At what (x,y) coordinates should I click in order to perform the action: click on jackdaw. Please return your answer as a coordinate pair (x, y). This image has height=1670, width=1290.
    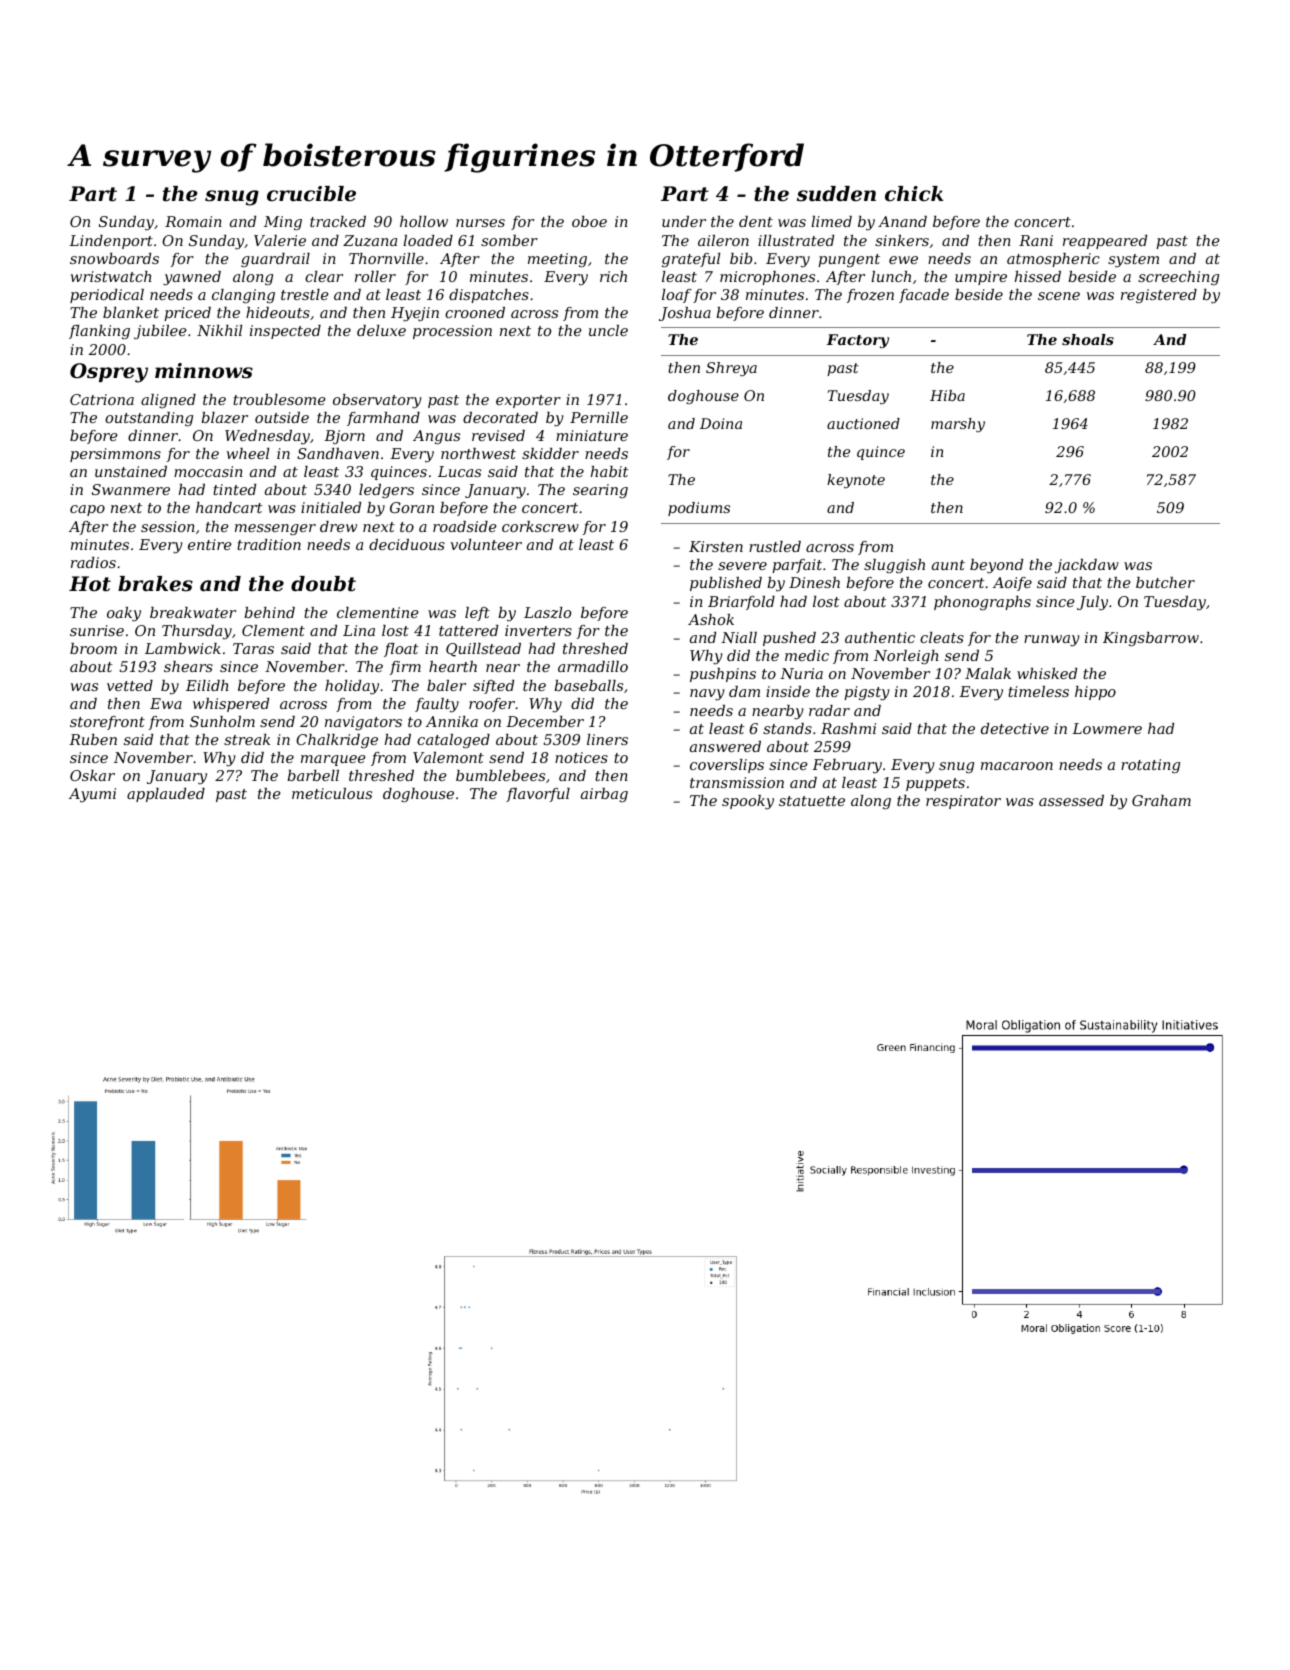
    Looking at the image, I should click on (1087, 566).
